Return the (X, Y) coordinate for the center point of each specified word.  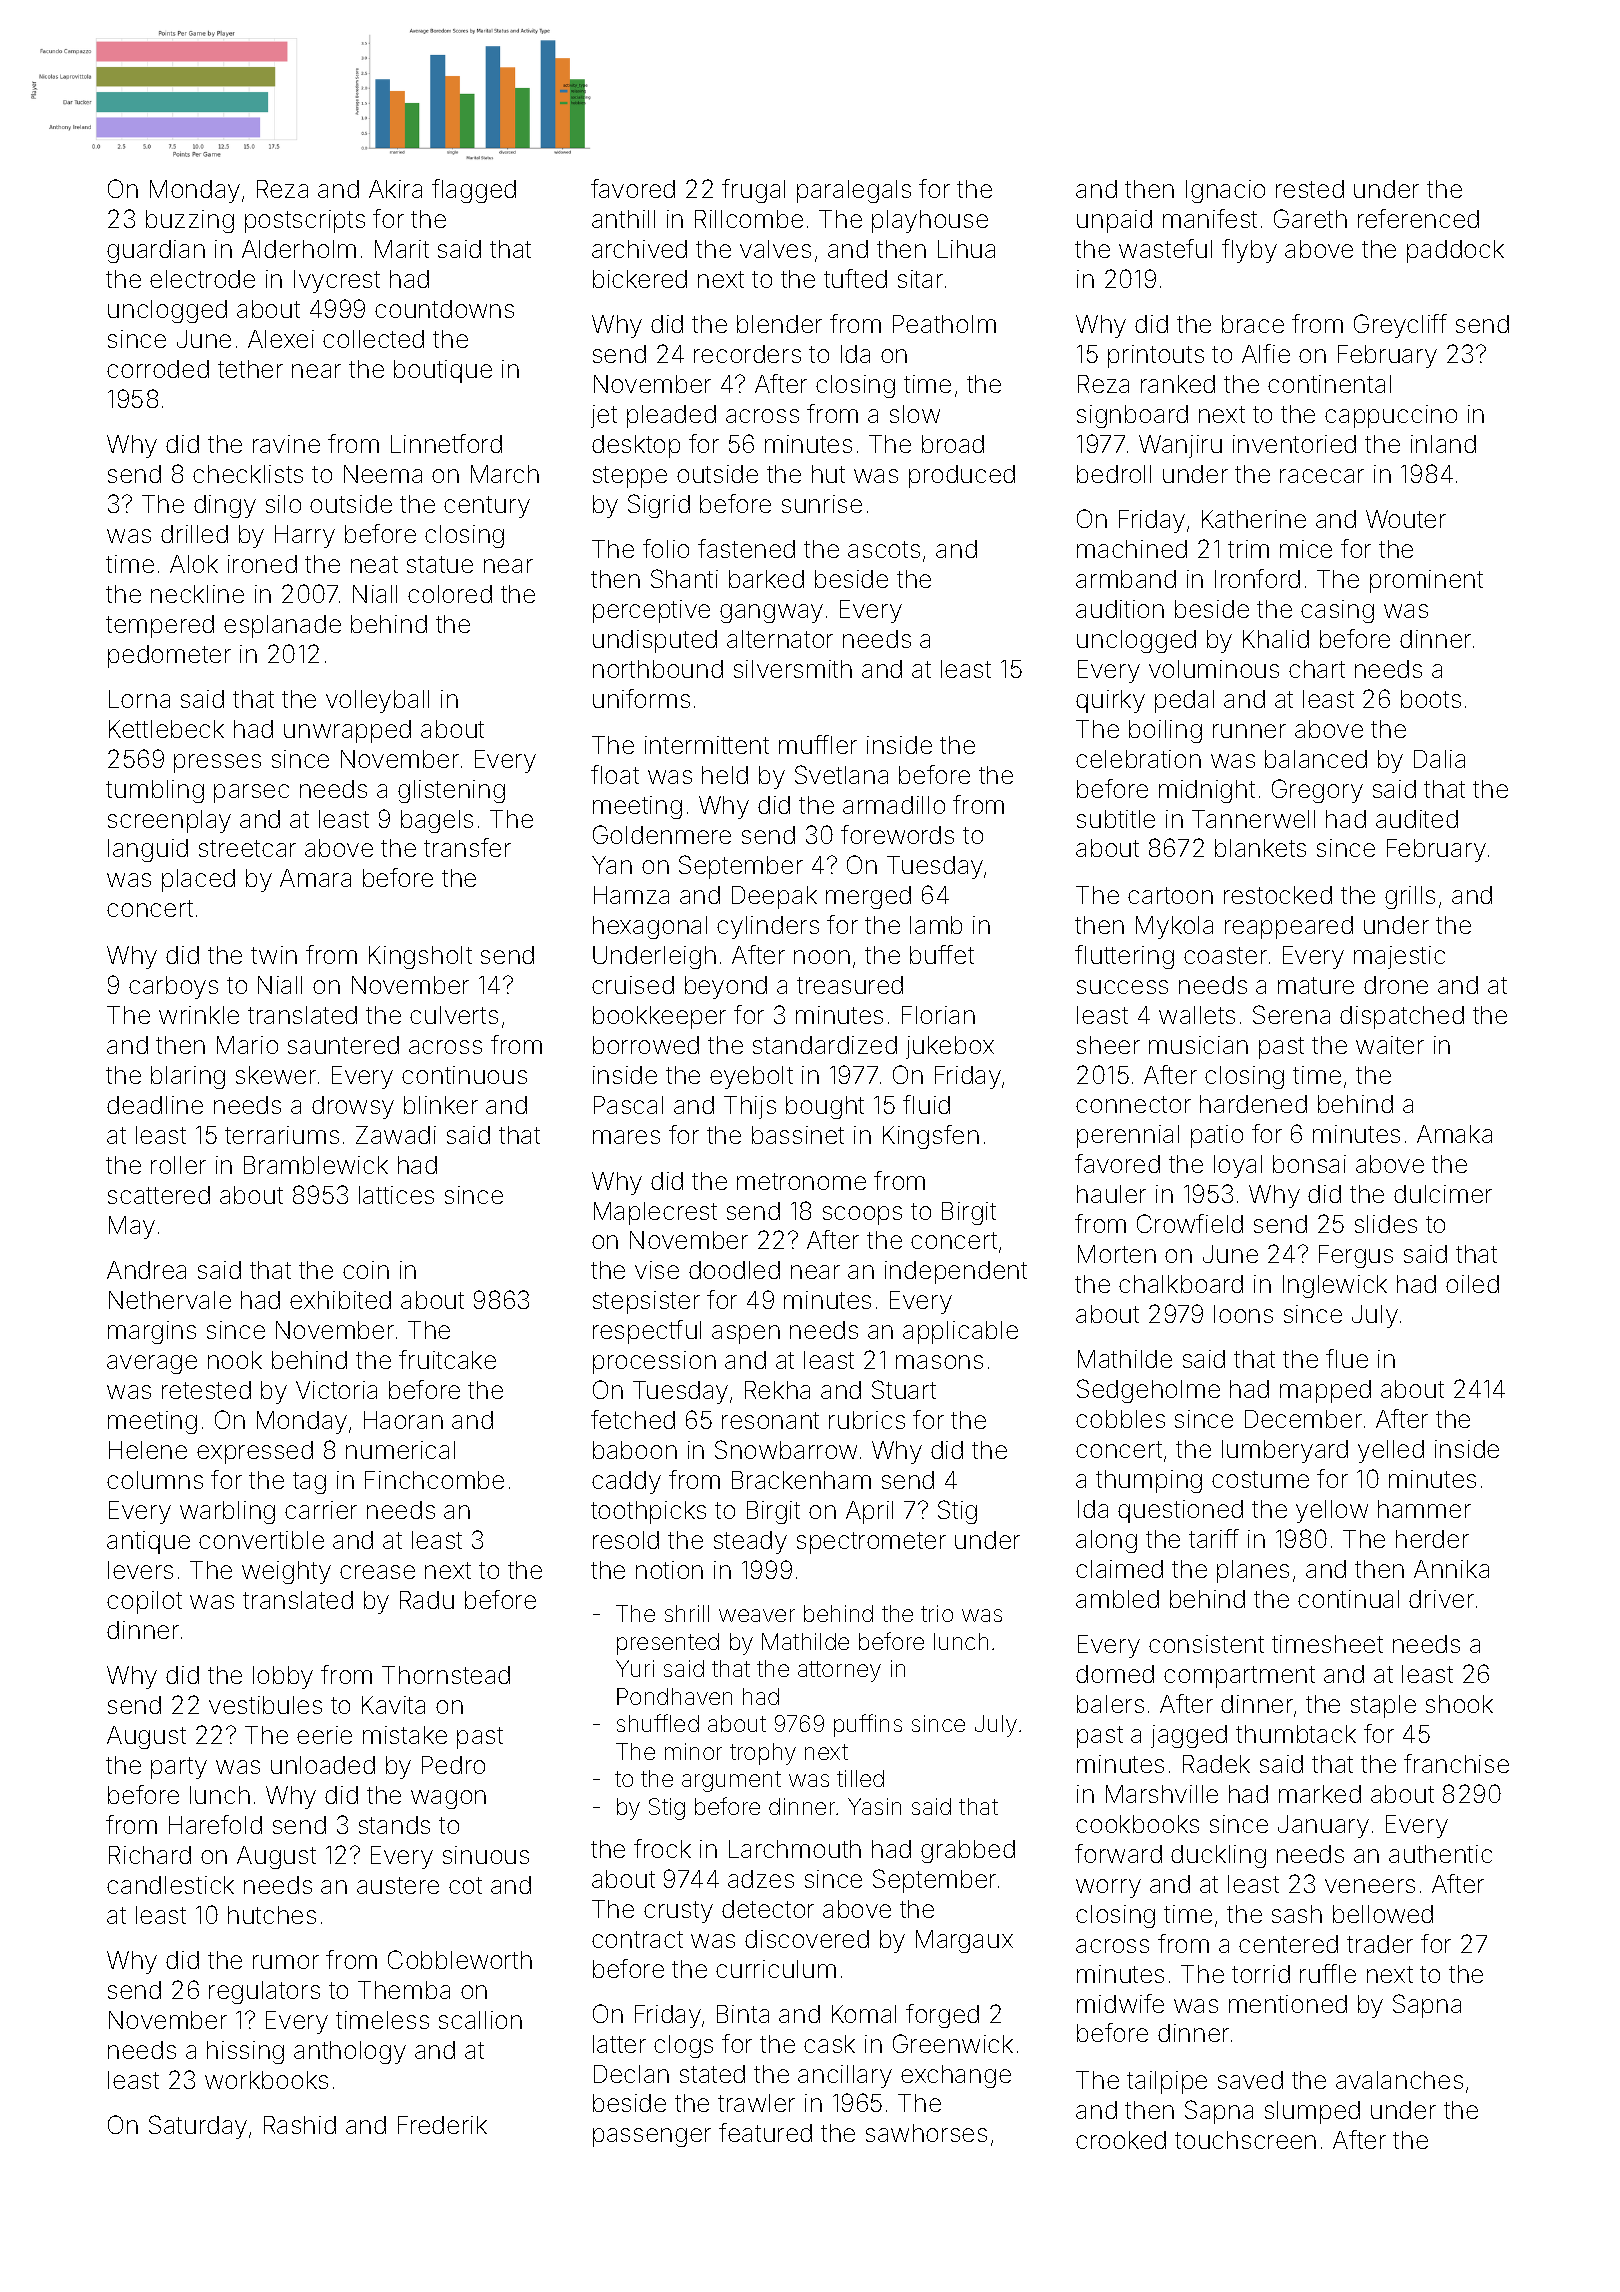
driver (1441, 1599)
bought (825, 1107)
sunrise (822, 504)
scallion (480, 2020)
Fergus (1356, 1256)
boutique (443, 371)
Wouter (1406, 519)
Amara (315, 878)
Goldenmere (662, 834)
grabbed (968, 1851)
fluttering (1124, 957)
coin (366, 1270)
